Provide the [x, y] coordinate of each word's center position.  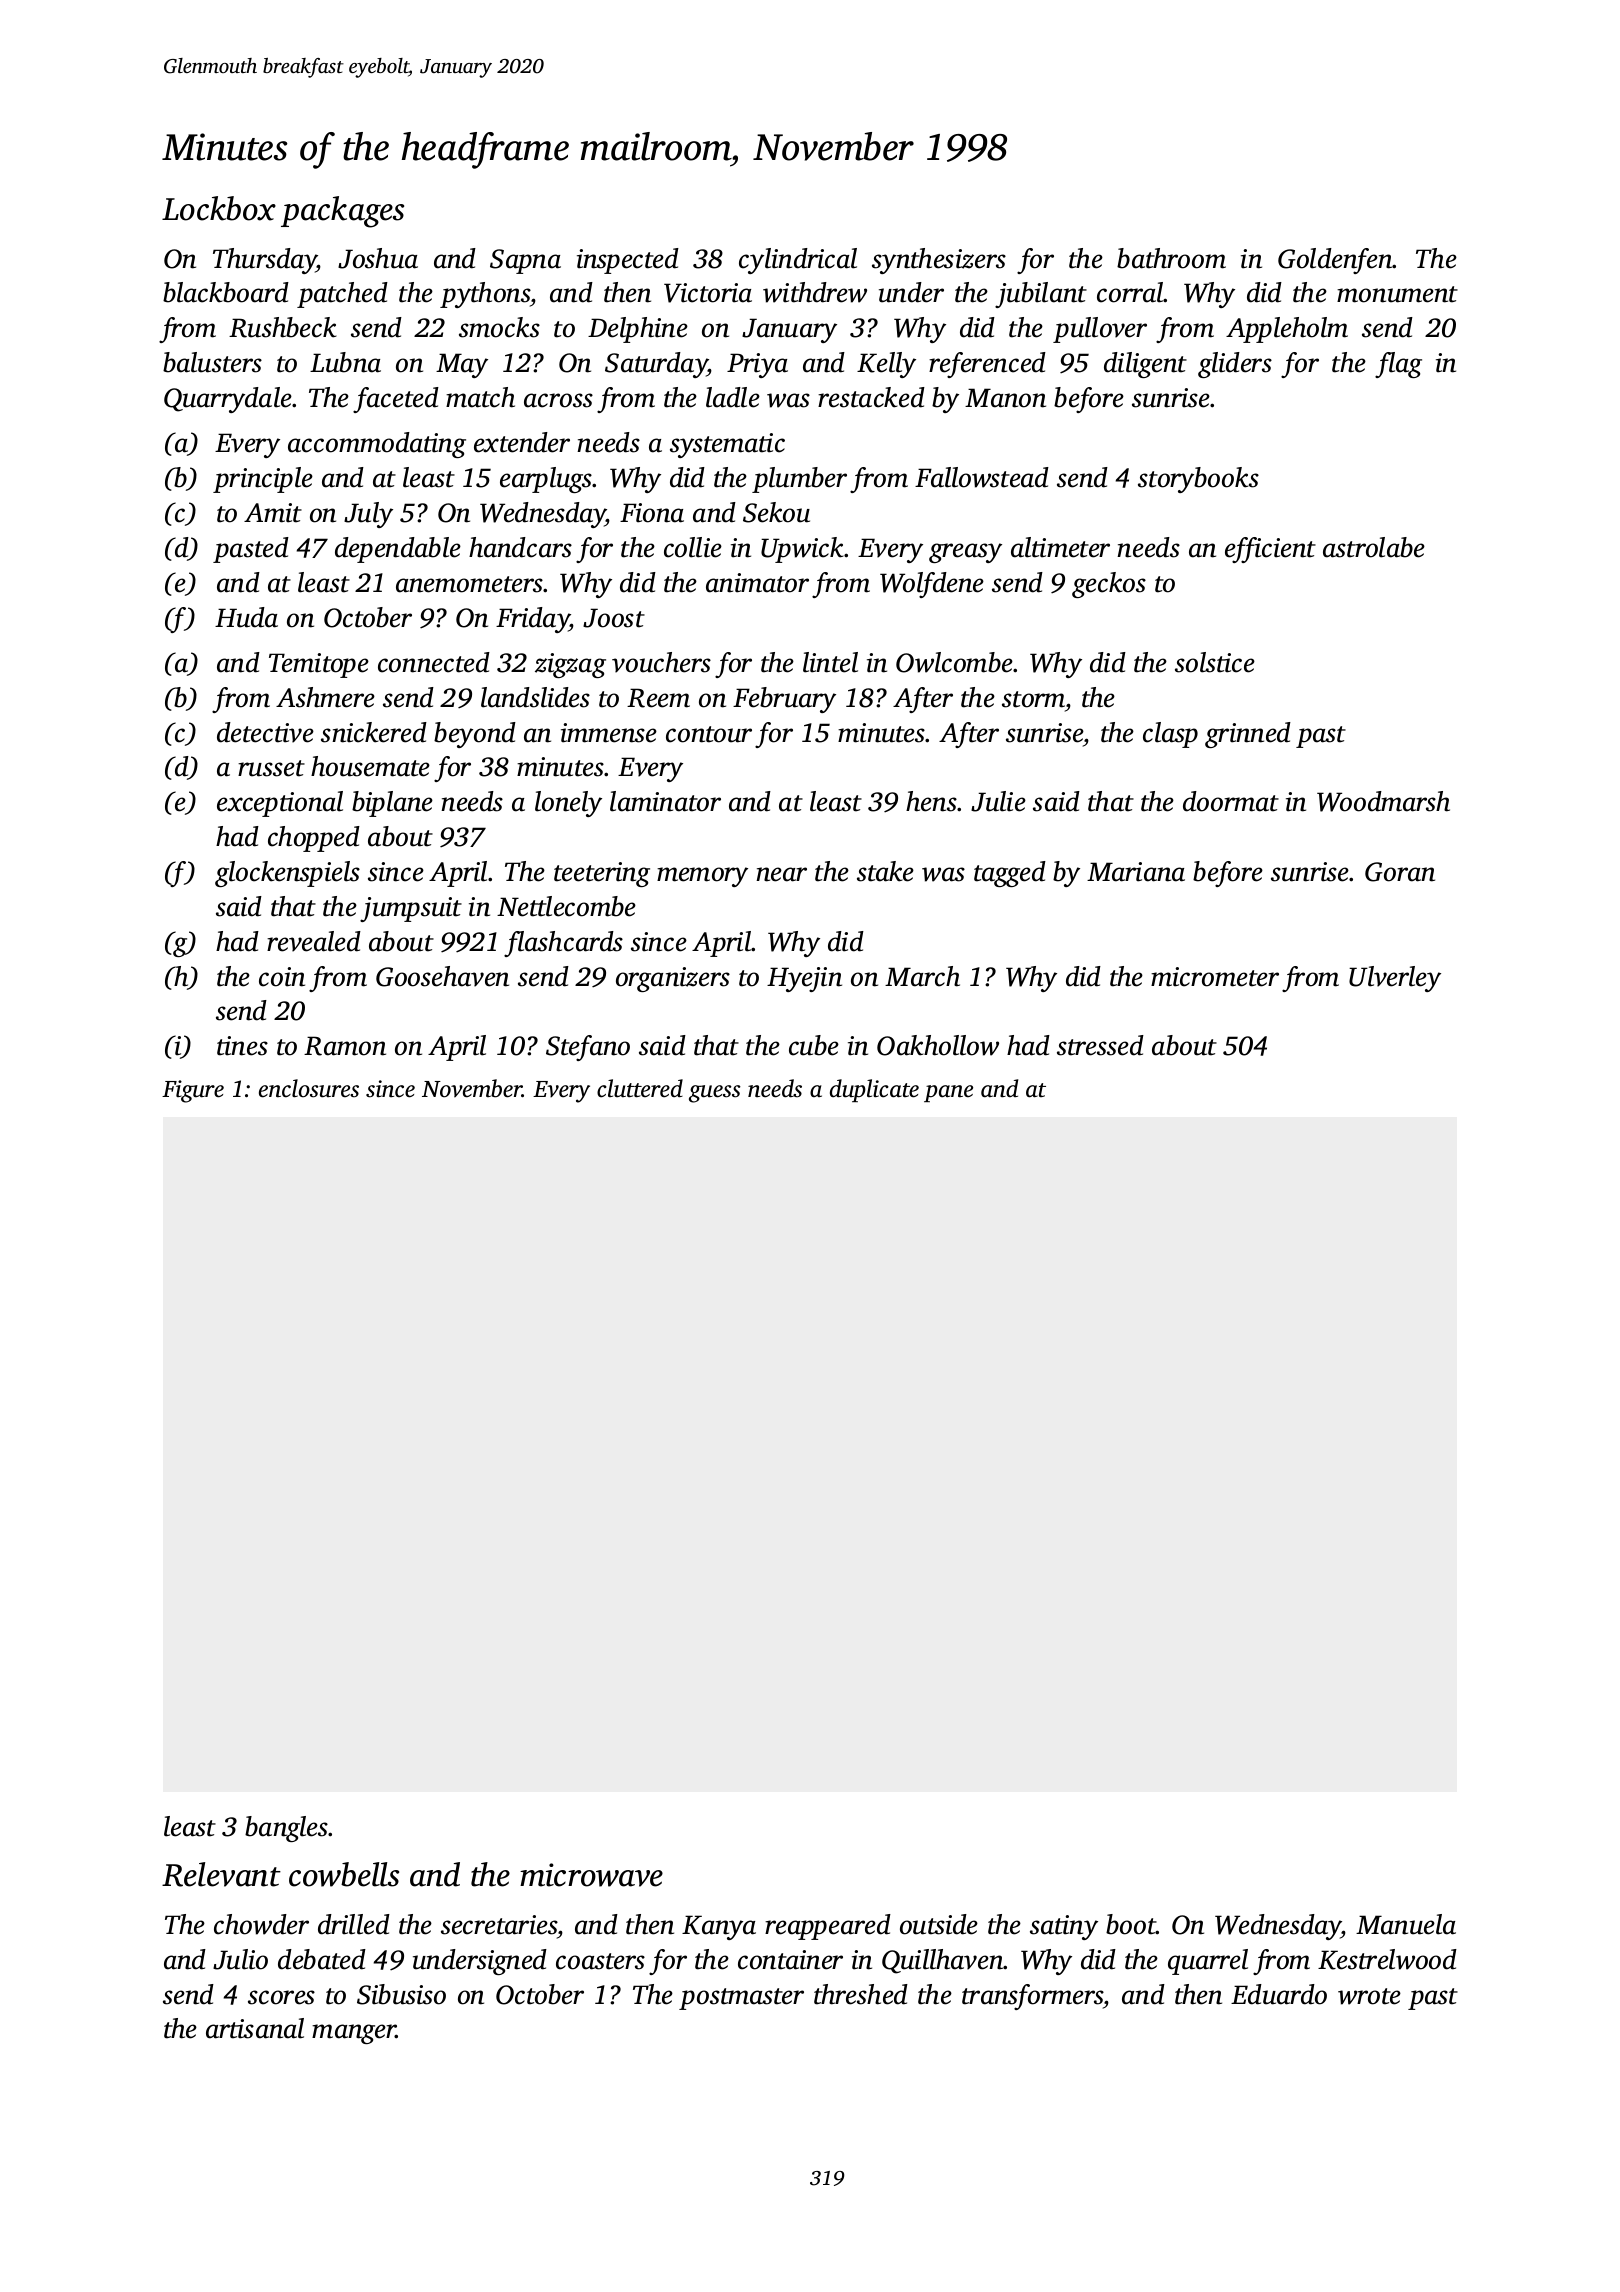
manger [354, 2034]
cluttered [640, 1088]
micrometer [1215, 977]
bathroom [1171, 258]
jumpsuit [411, 909]
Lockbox [219, 208]
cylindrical [798, 261]
